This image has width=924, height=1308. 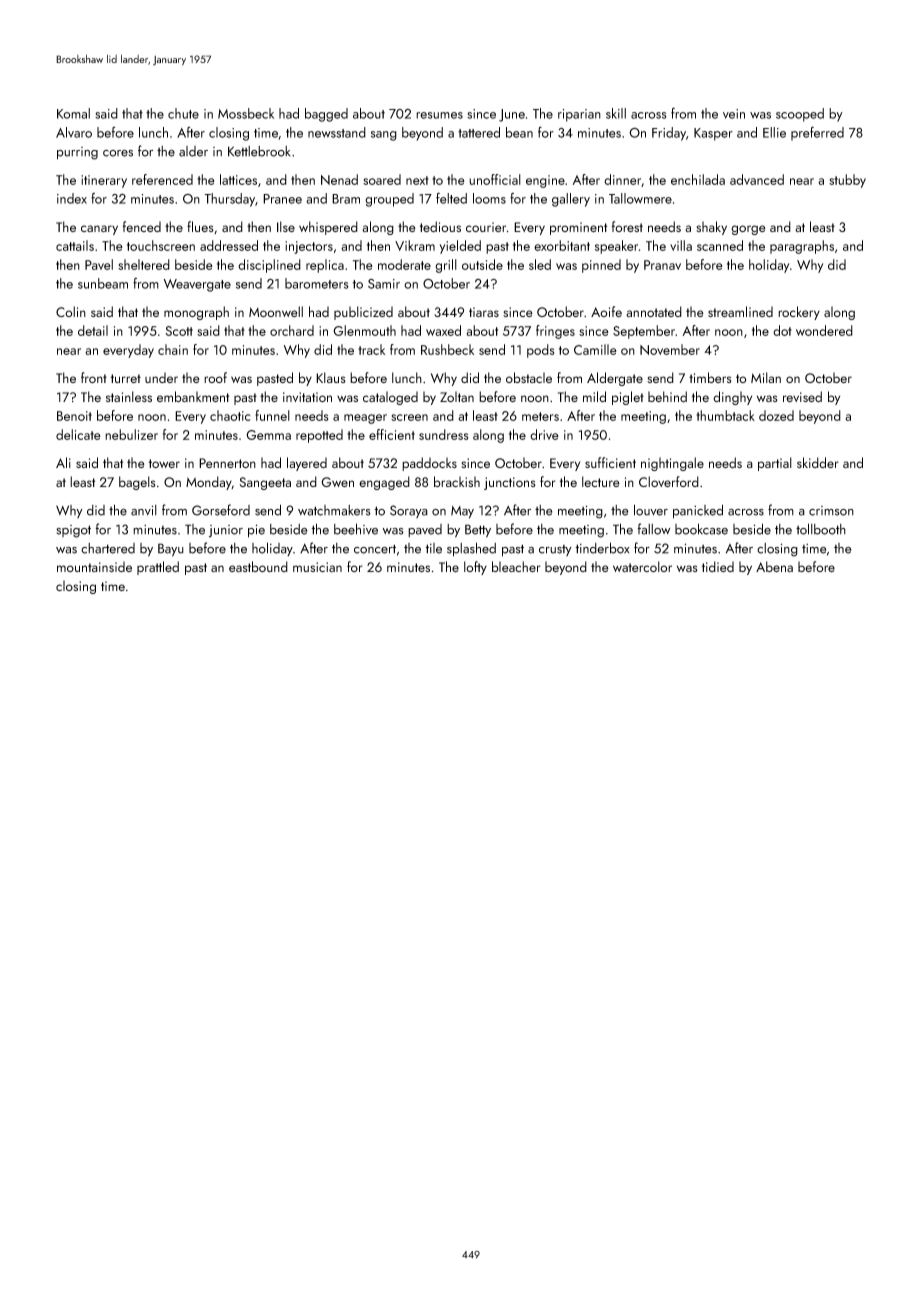 I want to click on skidder, so click(x=818, y=462).
